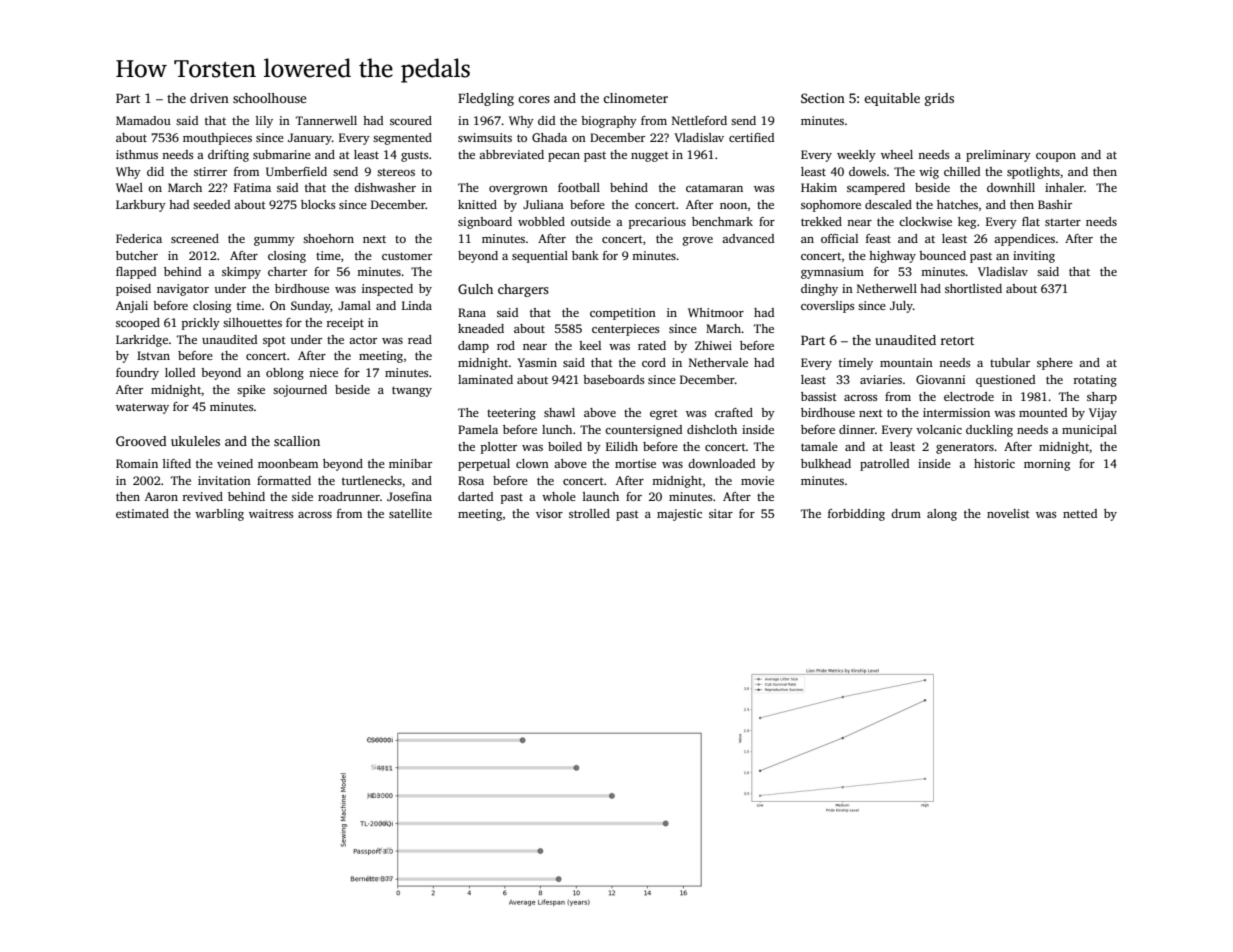 The width and height of the screenshot is (1233, 952). I want to click on inspected, so click(387, 290).
